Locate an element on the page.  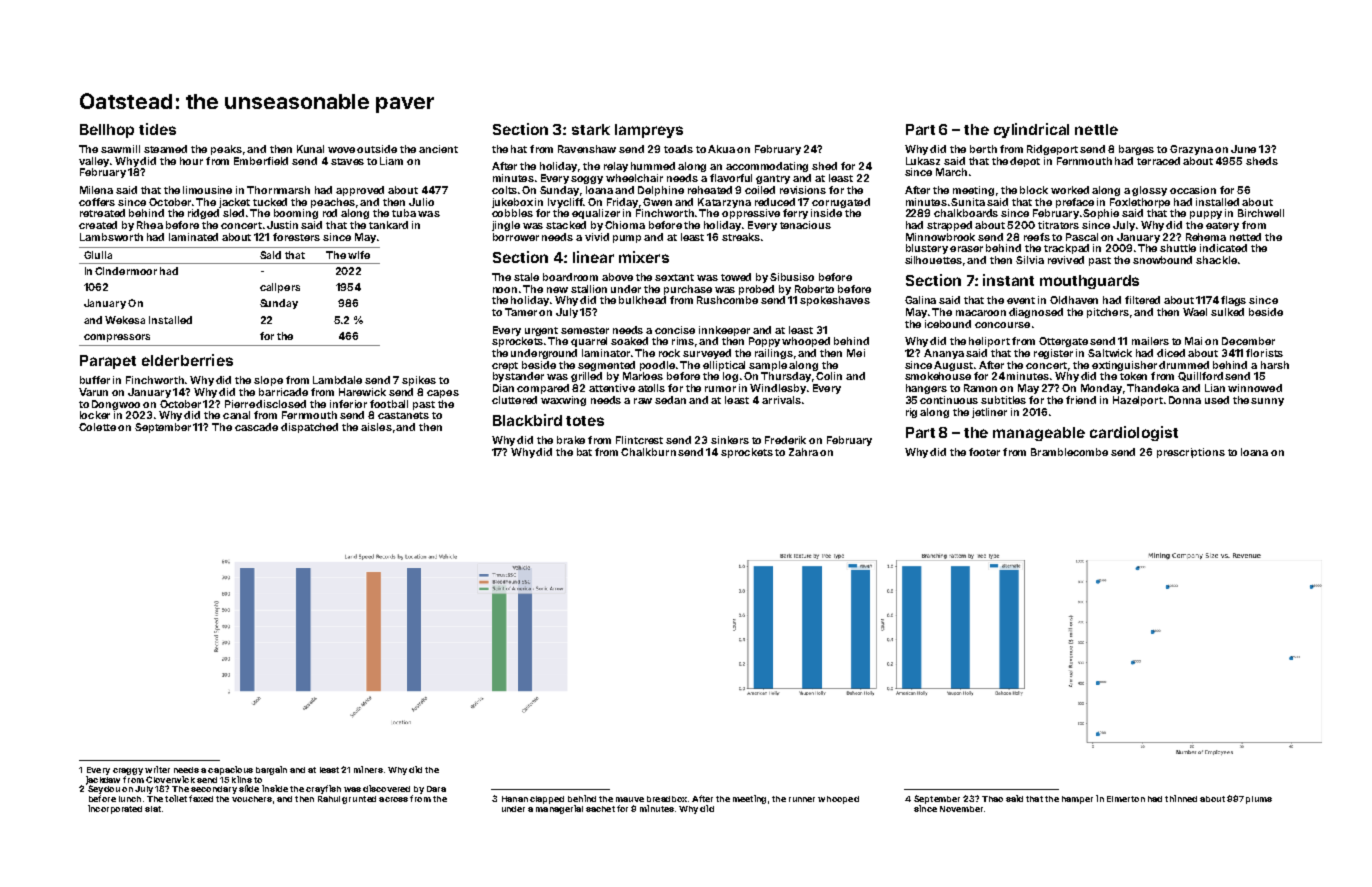
Tamer is located at coordinates (521, 312).
